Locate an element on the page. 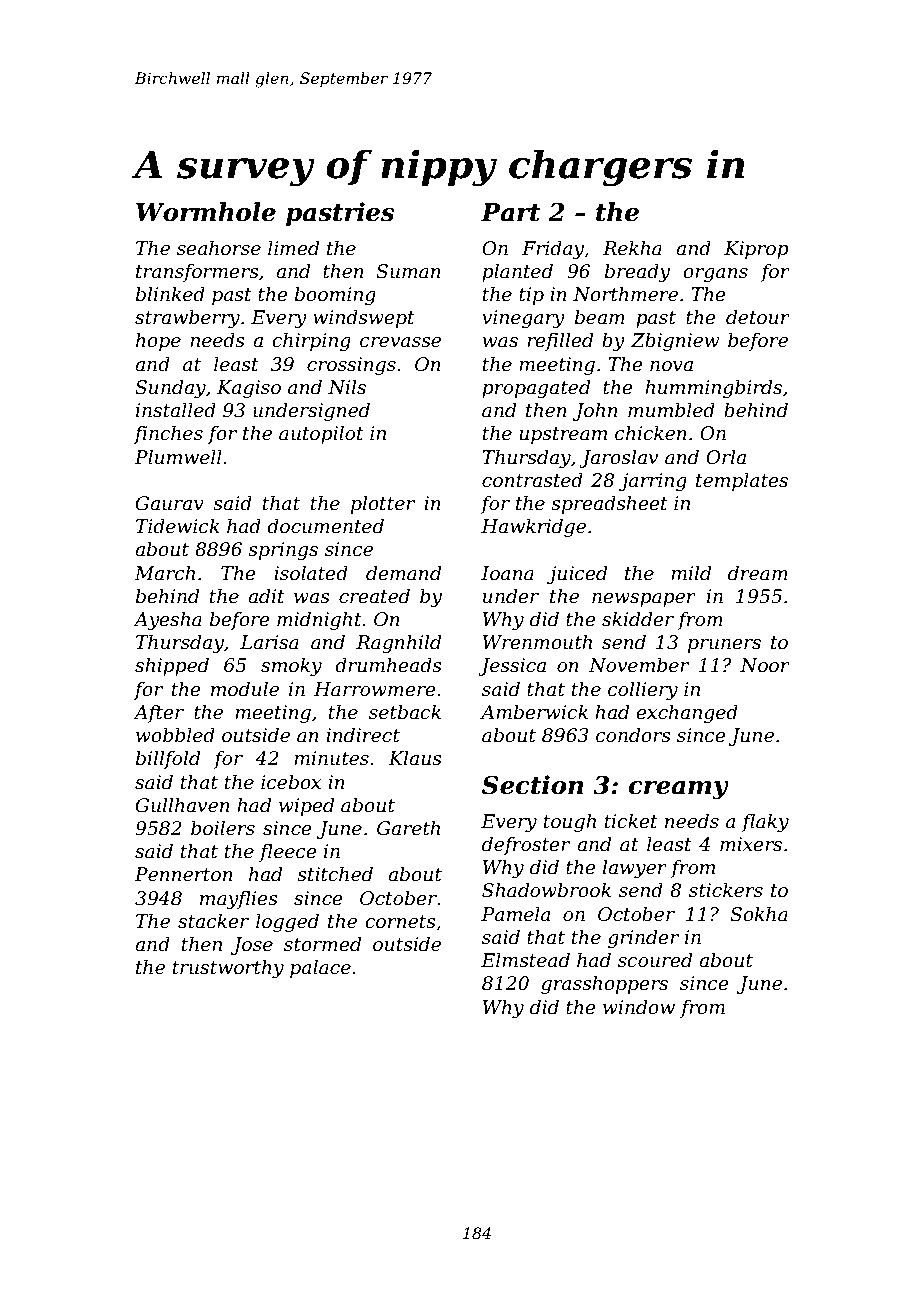 The width and height of the image is (924, 1311). Wormhole is located at coordinates (206, 212).
